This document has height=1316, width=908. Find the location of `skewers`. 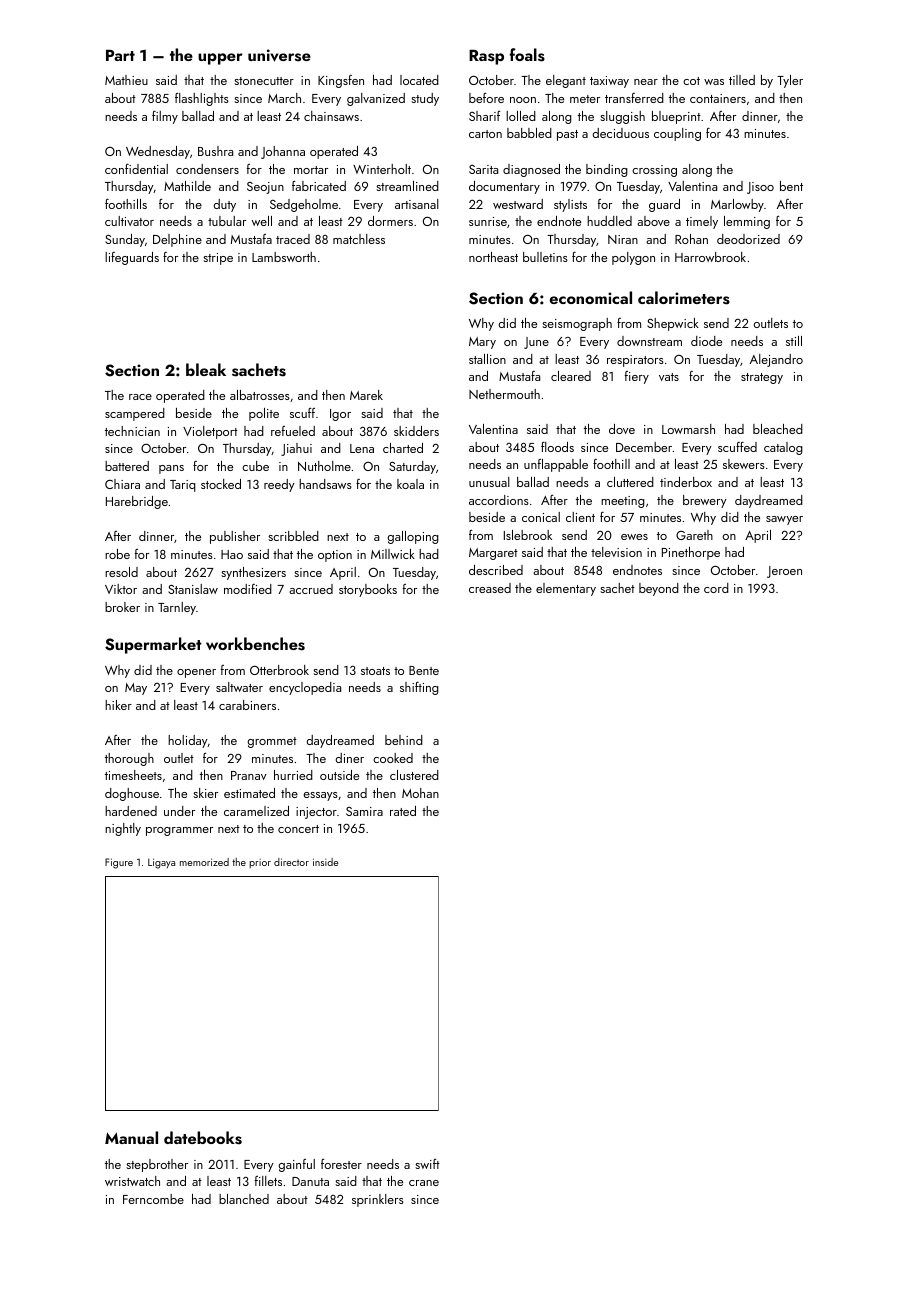

skewers is located at coordinates (744, 464).
